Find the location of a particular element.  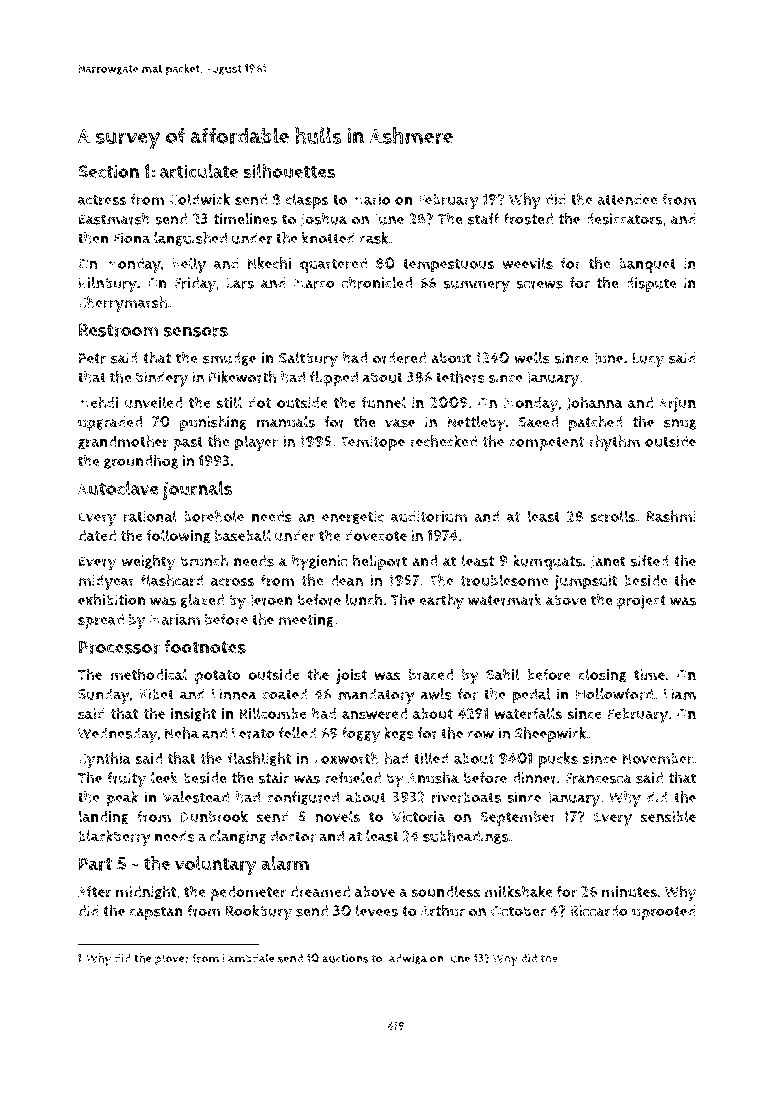

capstan is located at coordinates (156, 913).
